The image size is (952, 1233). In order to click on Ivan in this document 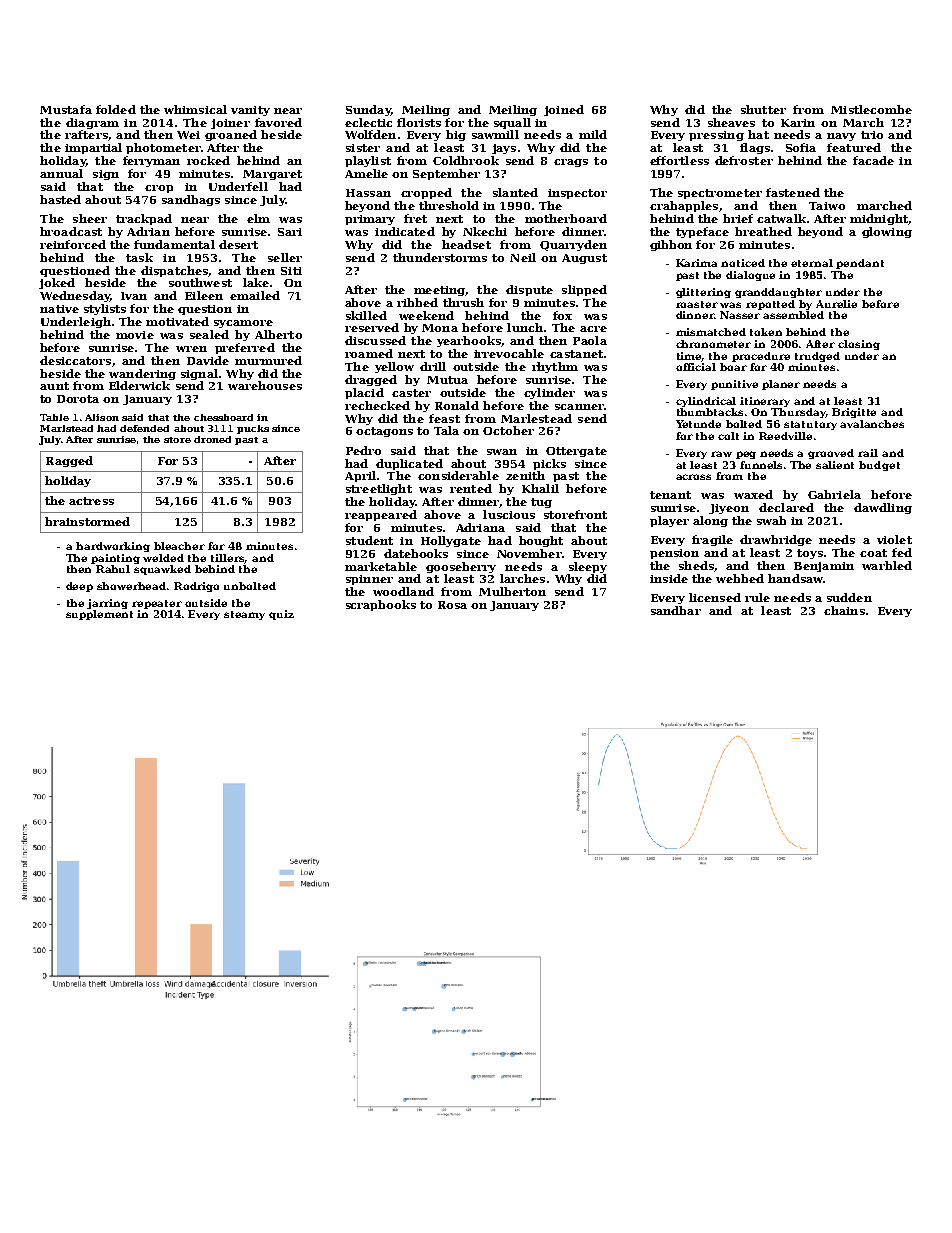, I will do `click(134, 296)`.
